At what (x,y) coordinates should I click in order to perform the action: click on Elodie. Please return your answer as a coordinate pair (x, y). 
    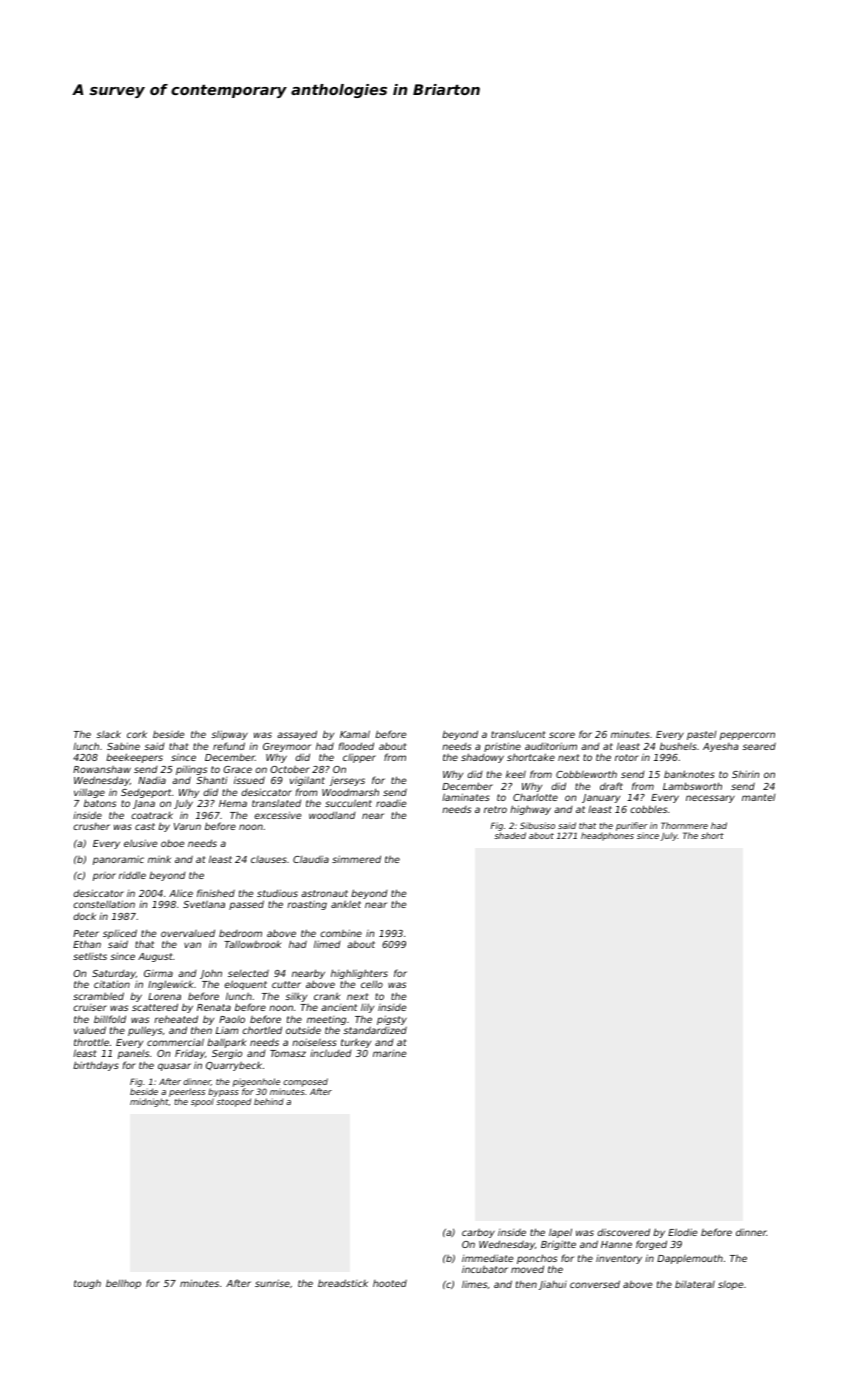
    Looking at the image, I should click on (683, 1232).
